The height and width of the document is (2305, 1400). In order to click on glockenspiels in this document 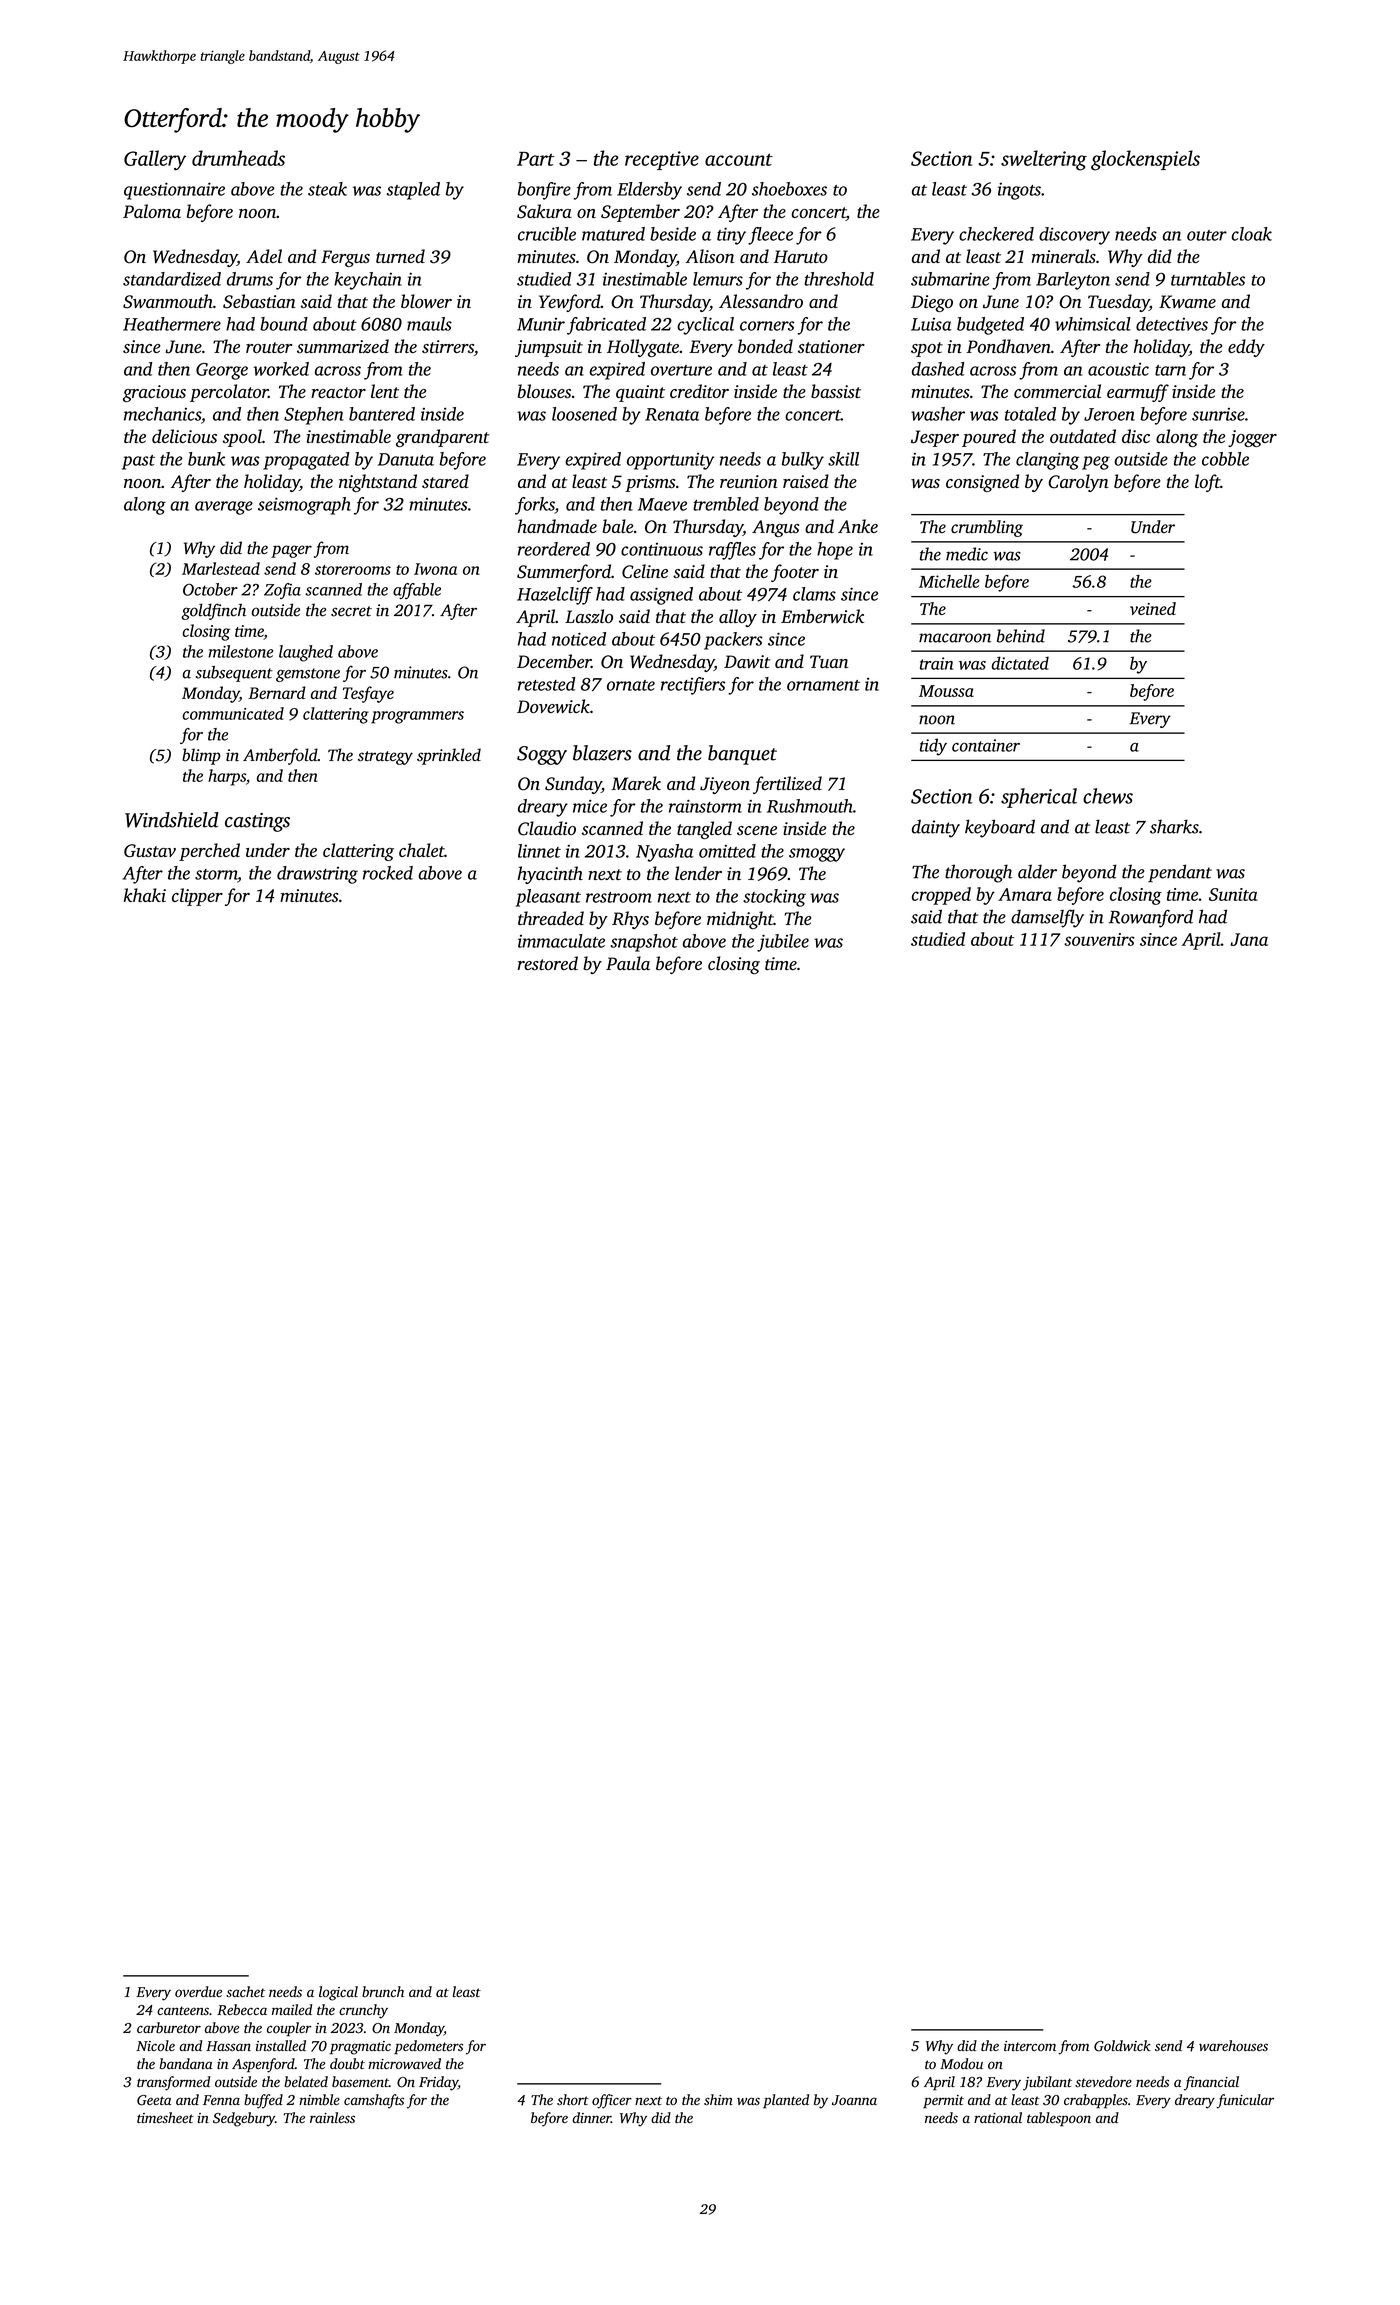, I will do `click(1145, 160)`.
